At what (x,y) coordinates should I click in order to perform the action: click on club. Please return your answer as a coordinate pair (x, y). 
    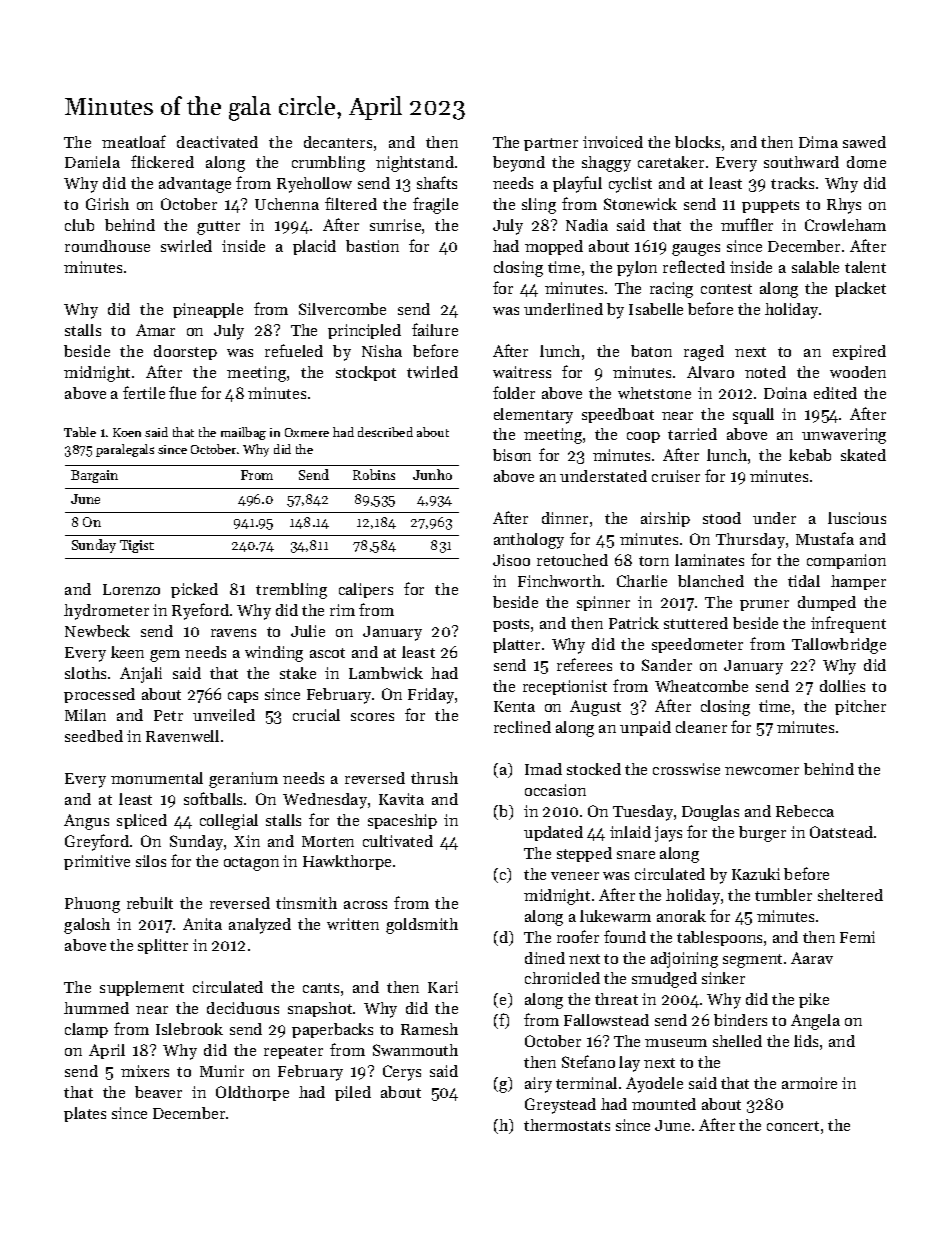
    Looking at the image, I should click on (79, 225).
